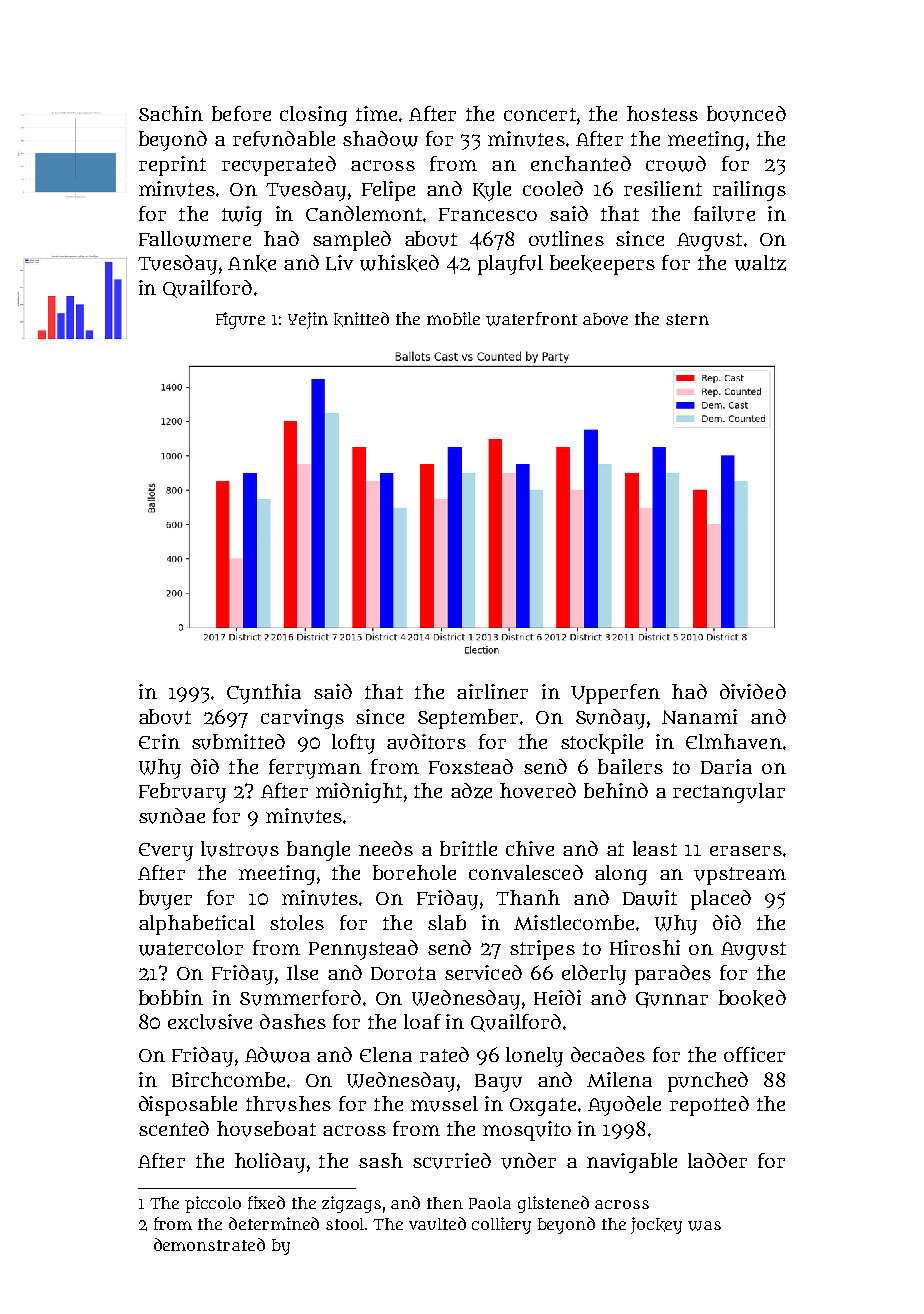  I want to click on above, so click(605, 319).
